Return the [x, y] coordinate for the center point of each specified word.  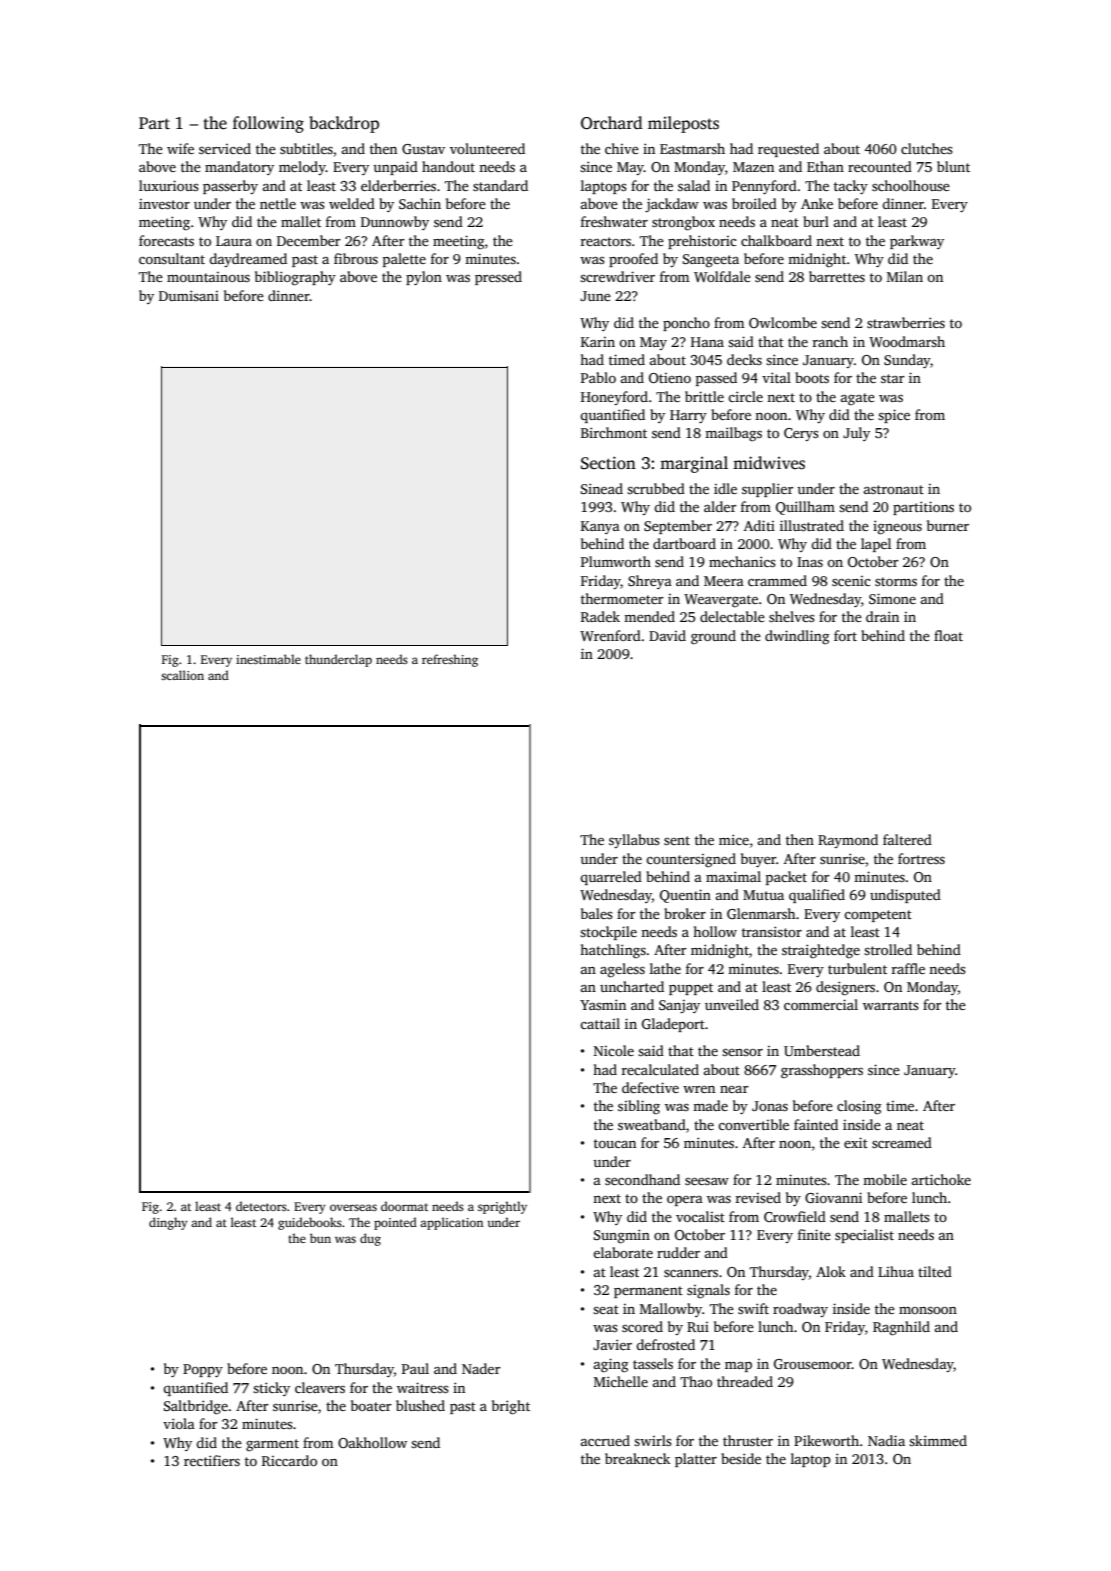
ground [713, 637]
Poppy [203, 1370]
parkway [917, 242]
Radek [600, 616]
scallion [182, 675]
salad [694, 185]
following [268, 124]
